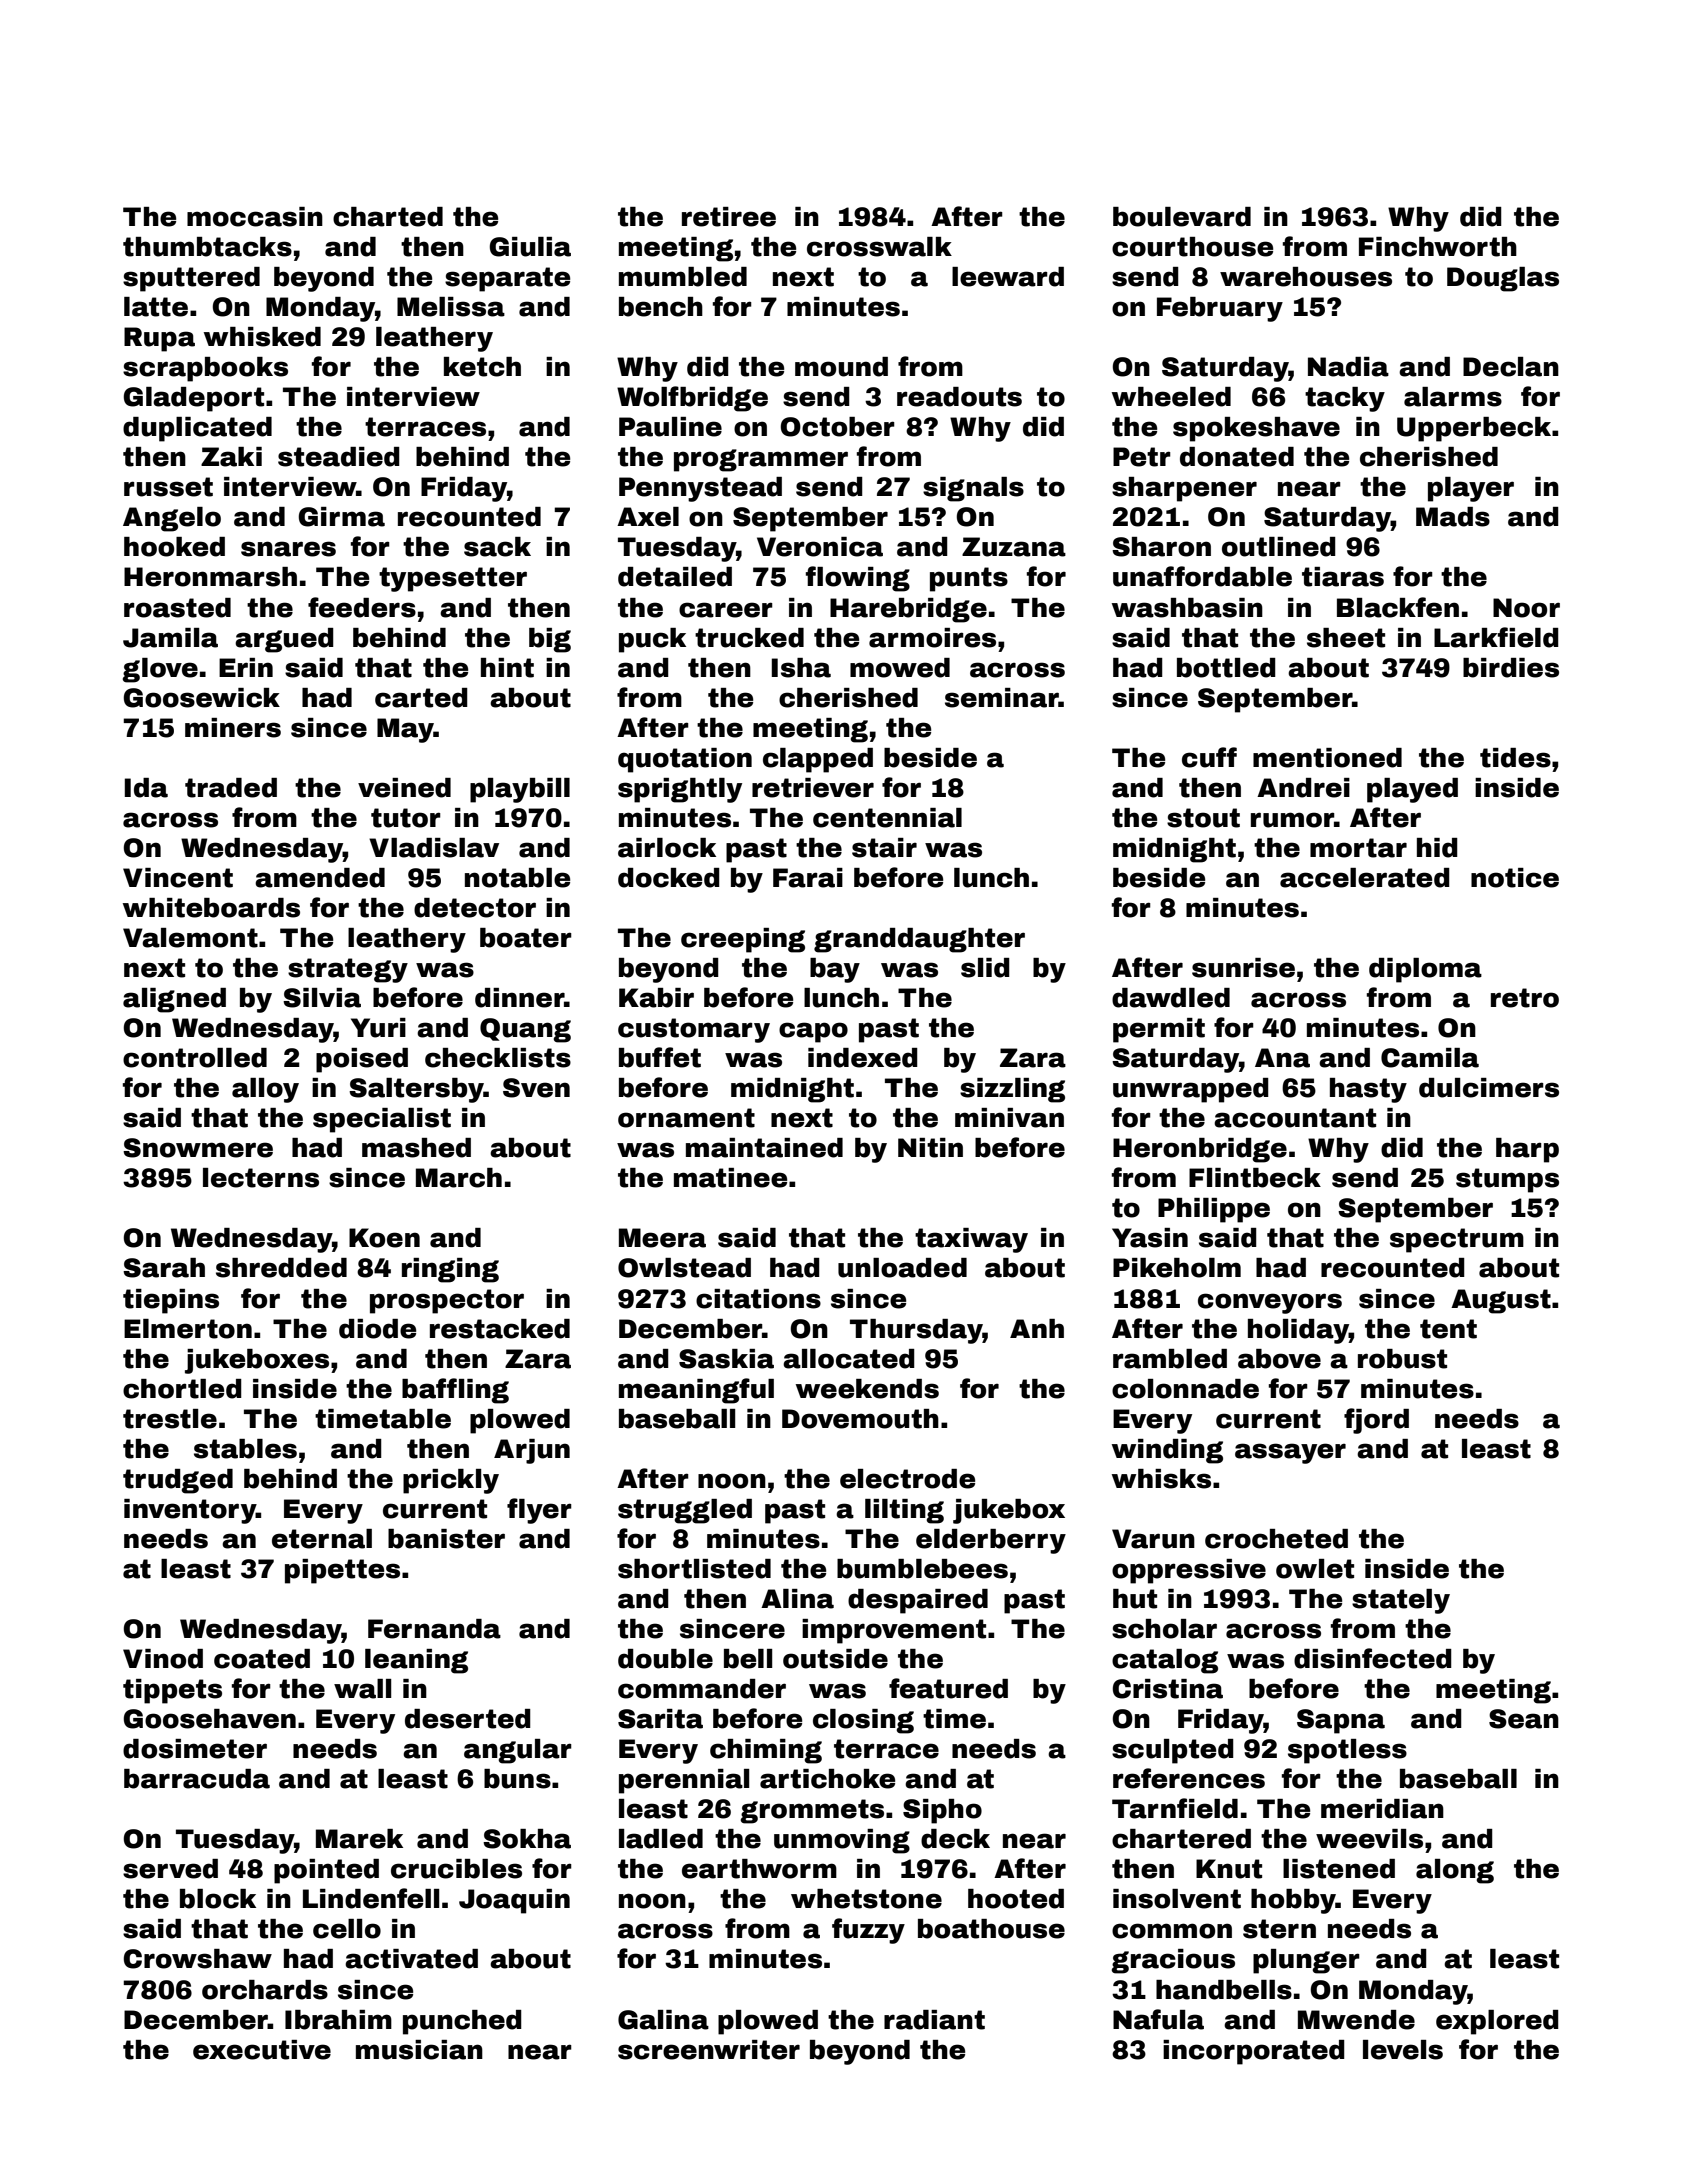 The image size is (1683, 2178). What do you see at coordinates (694, 1569) in the page?
I see `shortlisted` at bounding box center [694, 1569].
